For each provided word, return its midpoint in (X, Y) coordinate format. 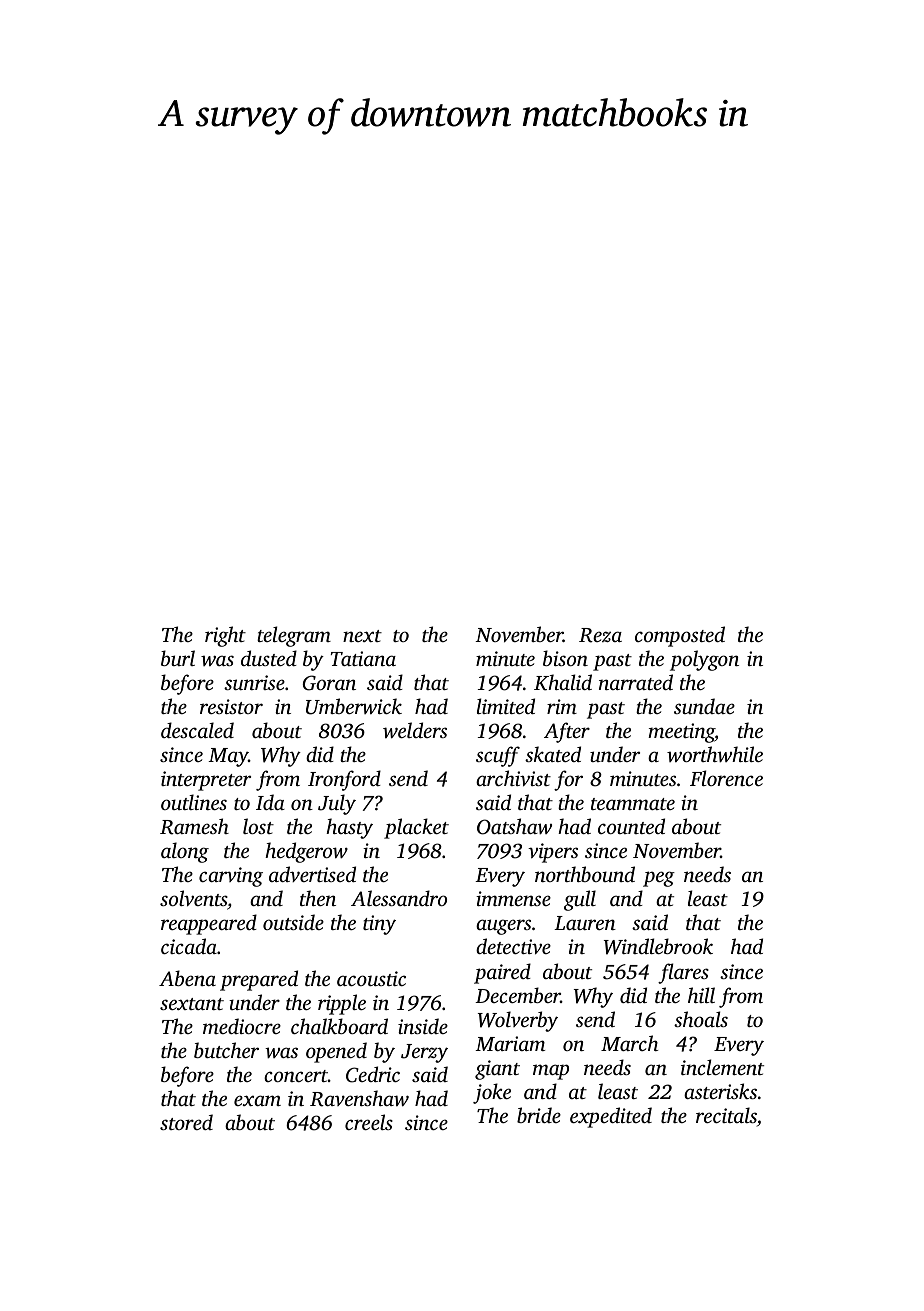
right (225, 636)
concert (296, 1076)
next (362, 636)
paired (502, 973)
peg (659, 879)
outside (293, 922)
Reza (600, 635)
